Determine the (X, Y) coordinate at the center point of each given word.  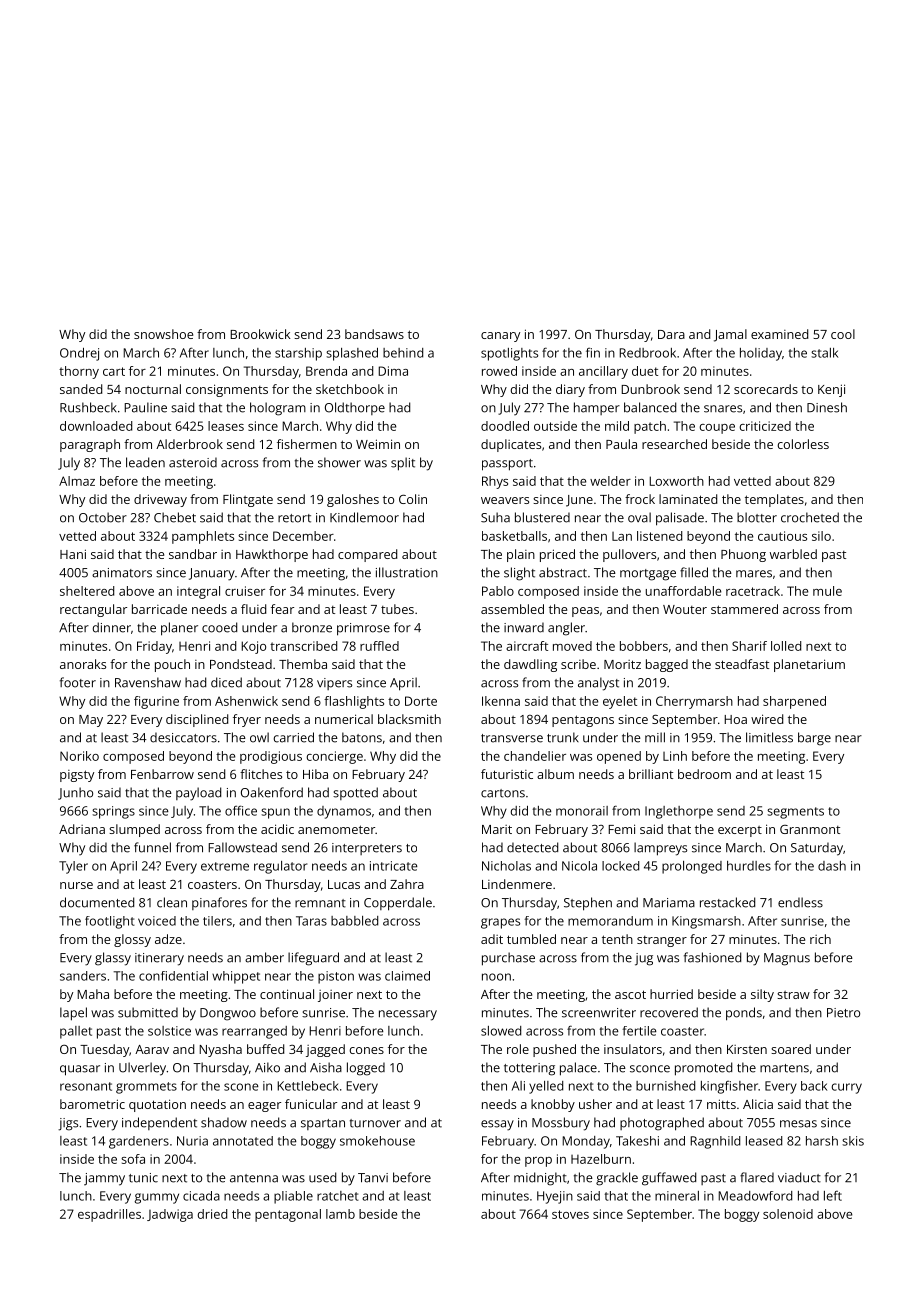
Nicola (579, 866)
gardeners (139, 1142)
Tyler (73, 867)
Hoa (735, 719)
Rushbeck (88, 407)
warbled (793, 554)
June (579, 501)
